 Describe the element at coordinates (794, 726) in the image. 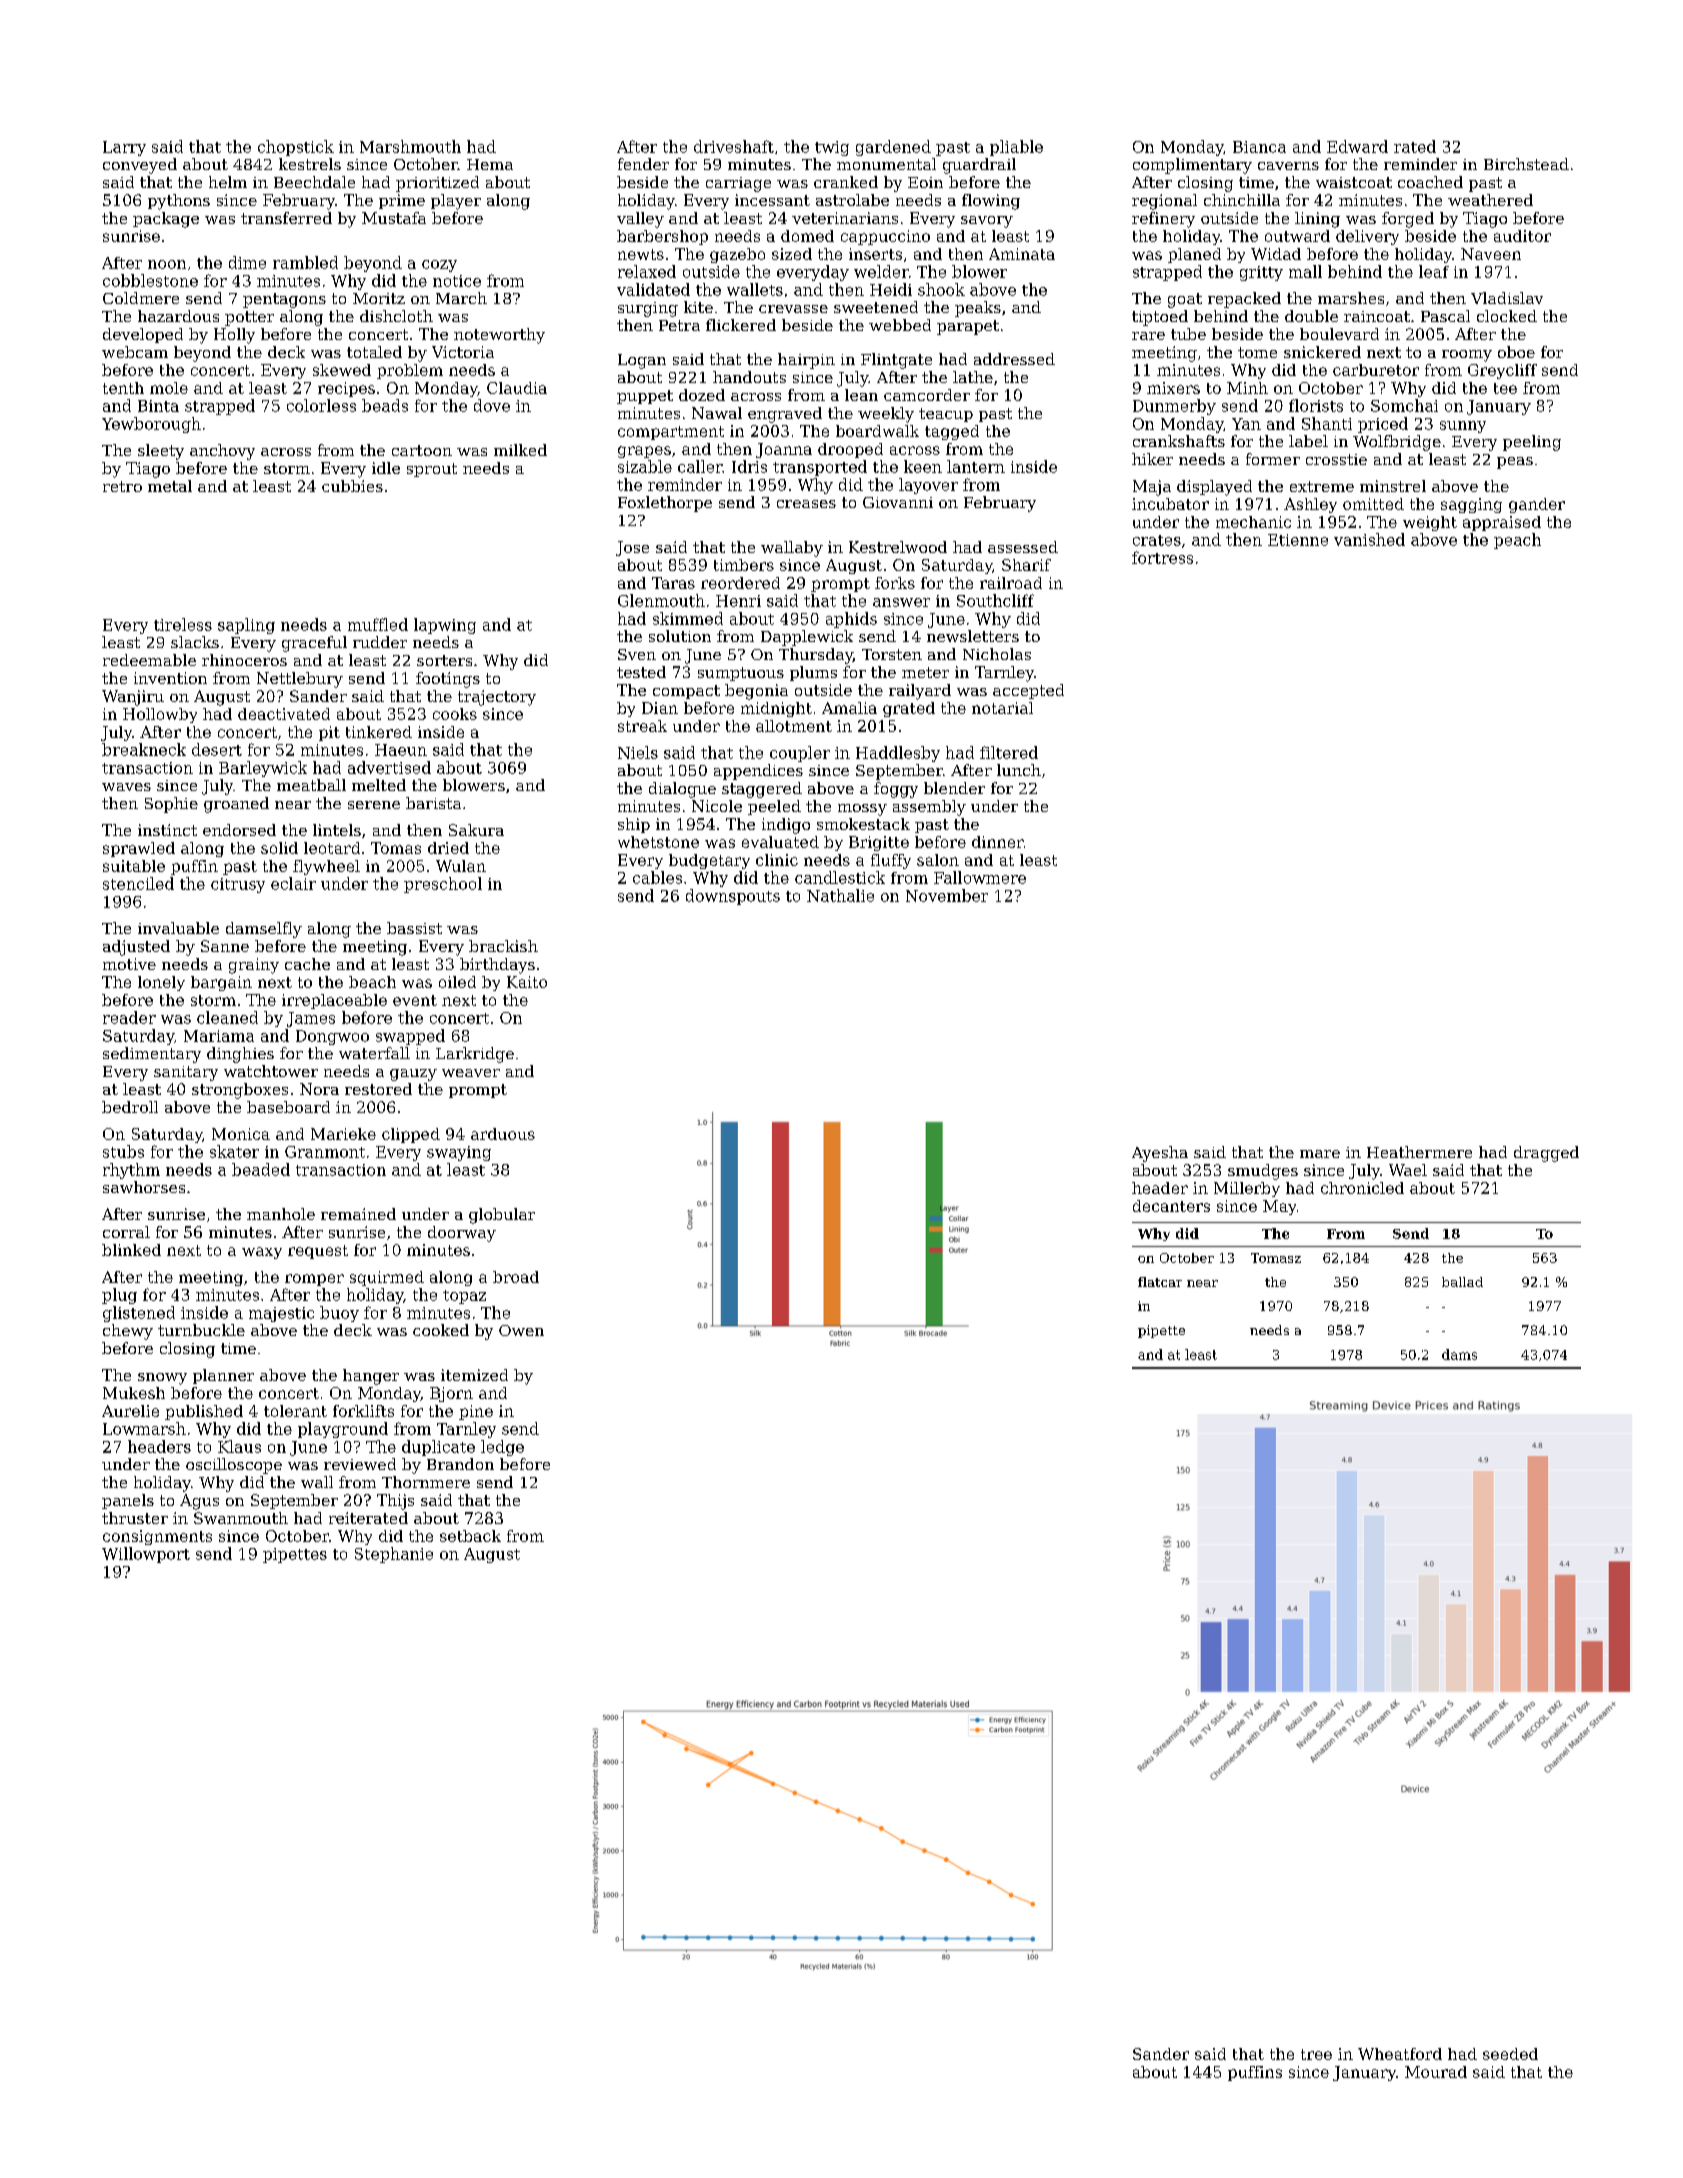

I see `allotment` at that location.
